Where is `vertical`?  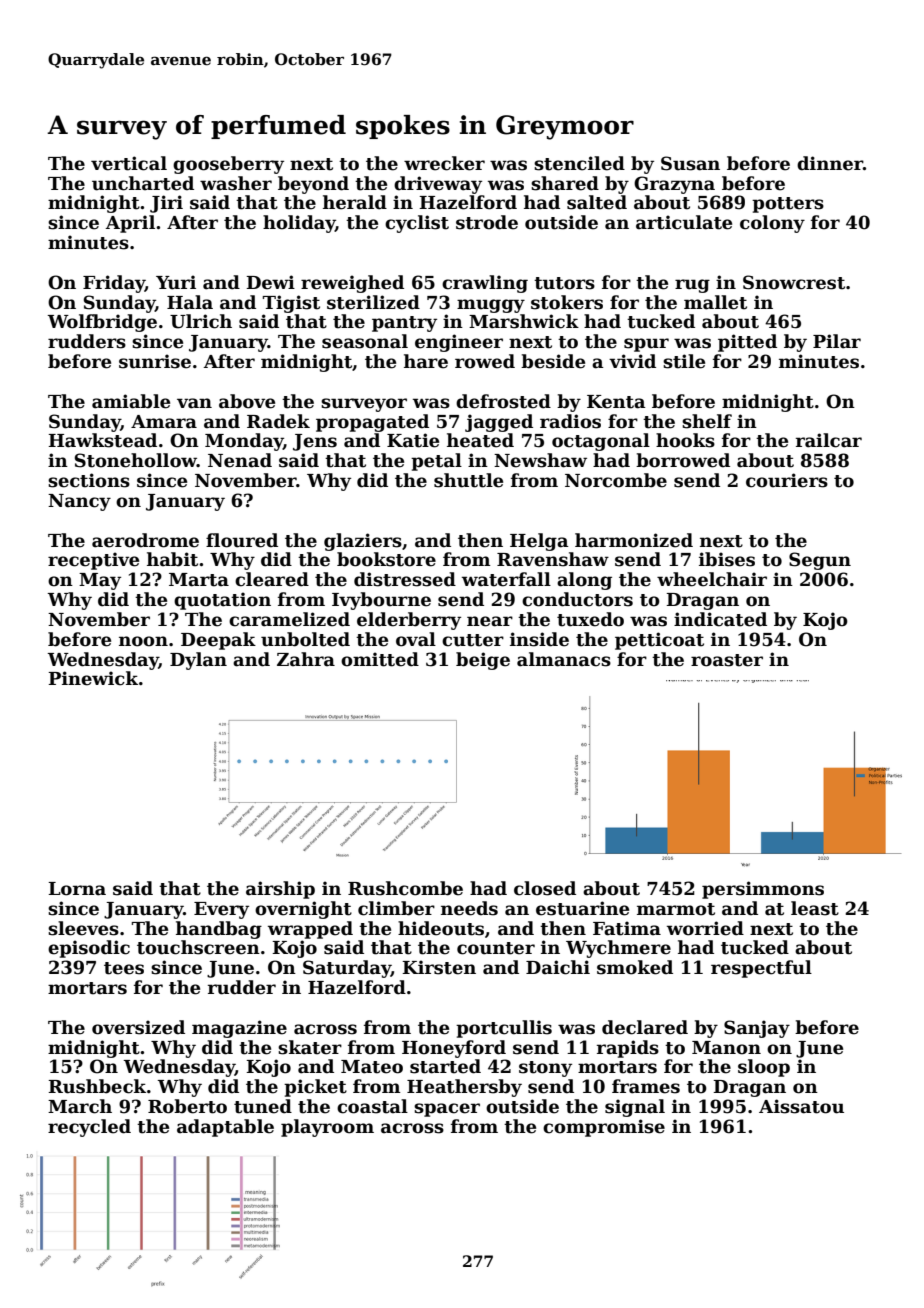
vertical is located at coordinates (129, 163).
